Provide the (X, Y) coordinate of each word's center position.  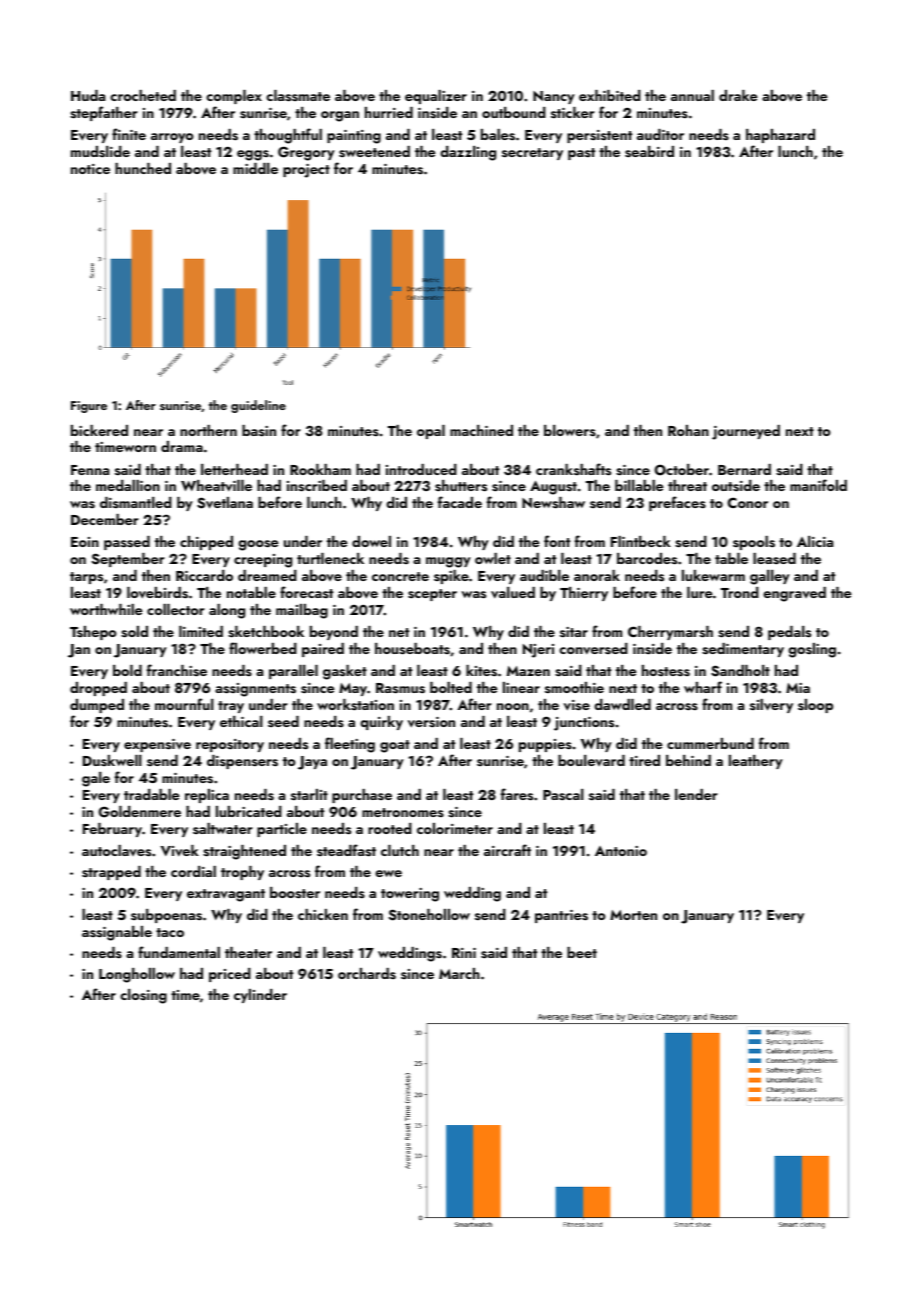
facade (459, 502)
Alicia (815, 541)
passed (127, 543)
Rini (464, 953)
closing (143, 996)
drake (738, 95)
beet (582, 952)
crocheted (143, 95)
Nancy (554, 97)
